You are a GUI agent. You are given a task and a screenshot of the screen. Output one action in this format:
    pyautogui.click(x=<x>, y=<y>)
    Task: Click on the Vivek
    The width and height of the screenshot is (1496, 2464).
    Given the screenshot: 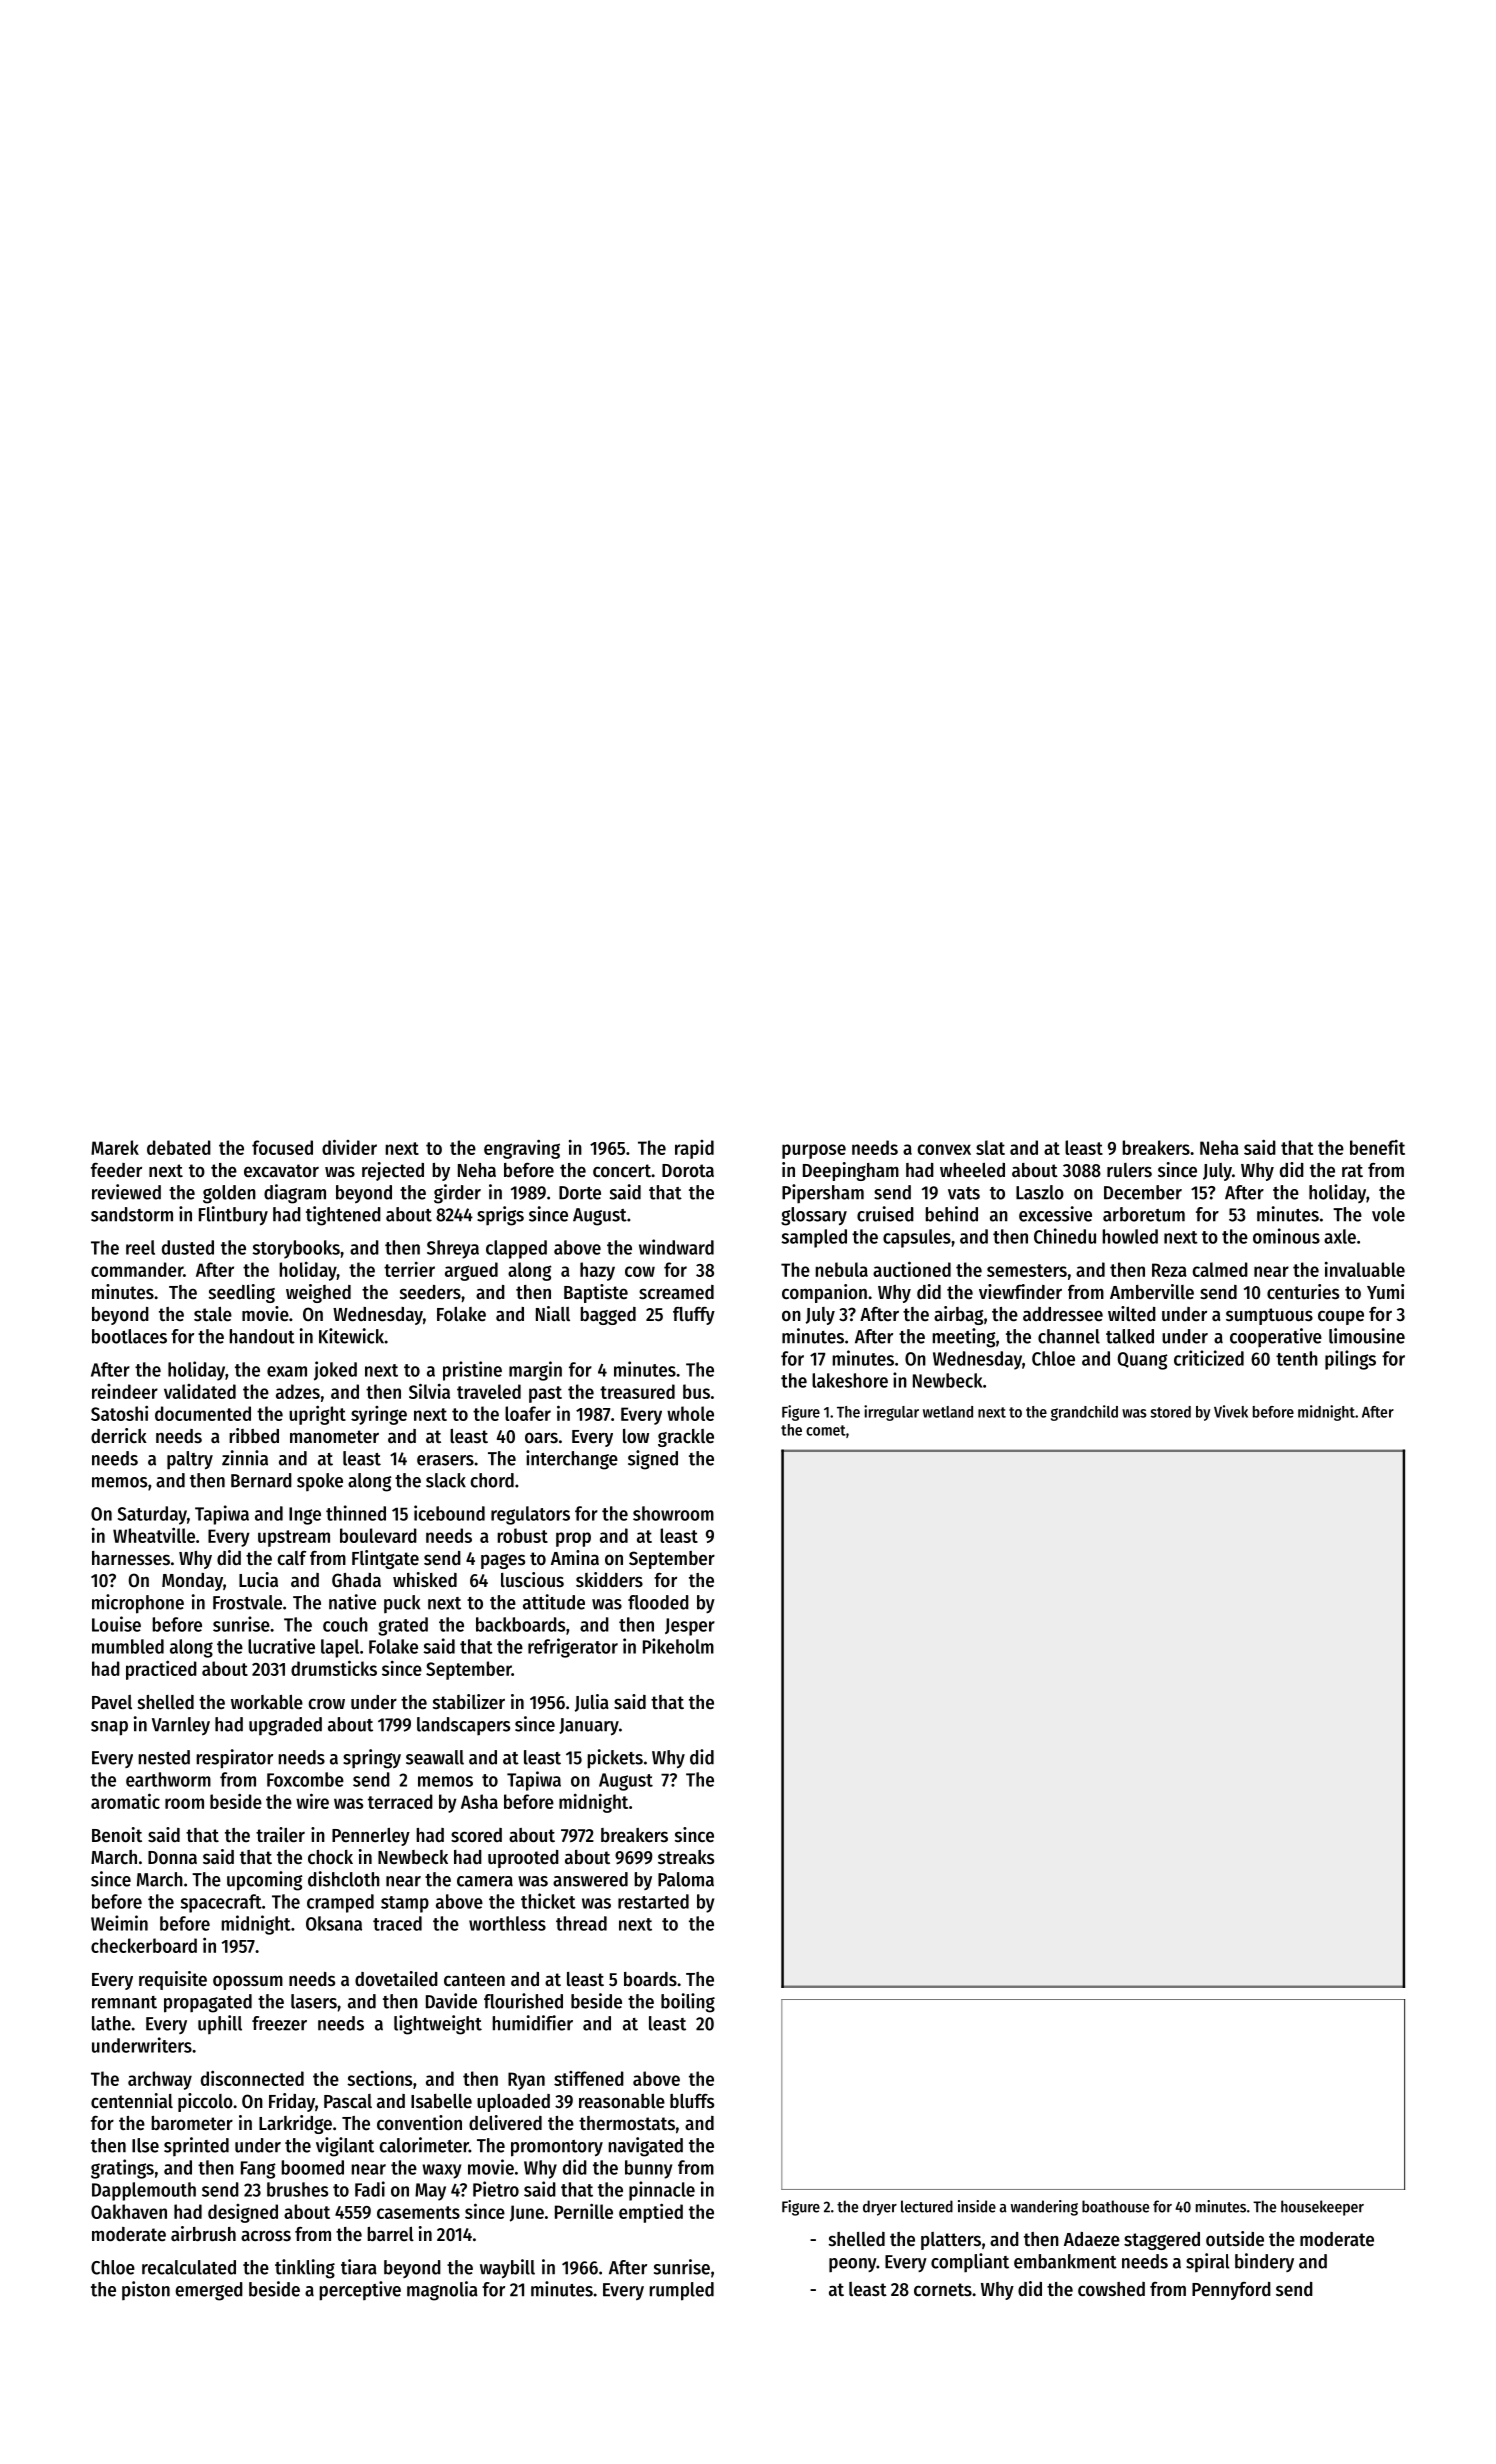 What is the action you would take?
    pyautogui.click(x=1231, y=1411)
